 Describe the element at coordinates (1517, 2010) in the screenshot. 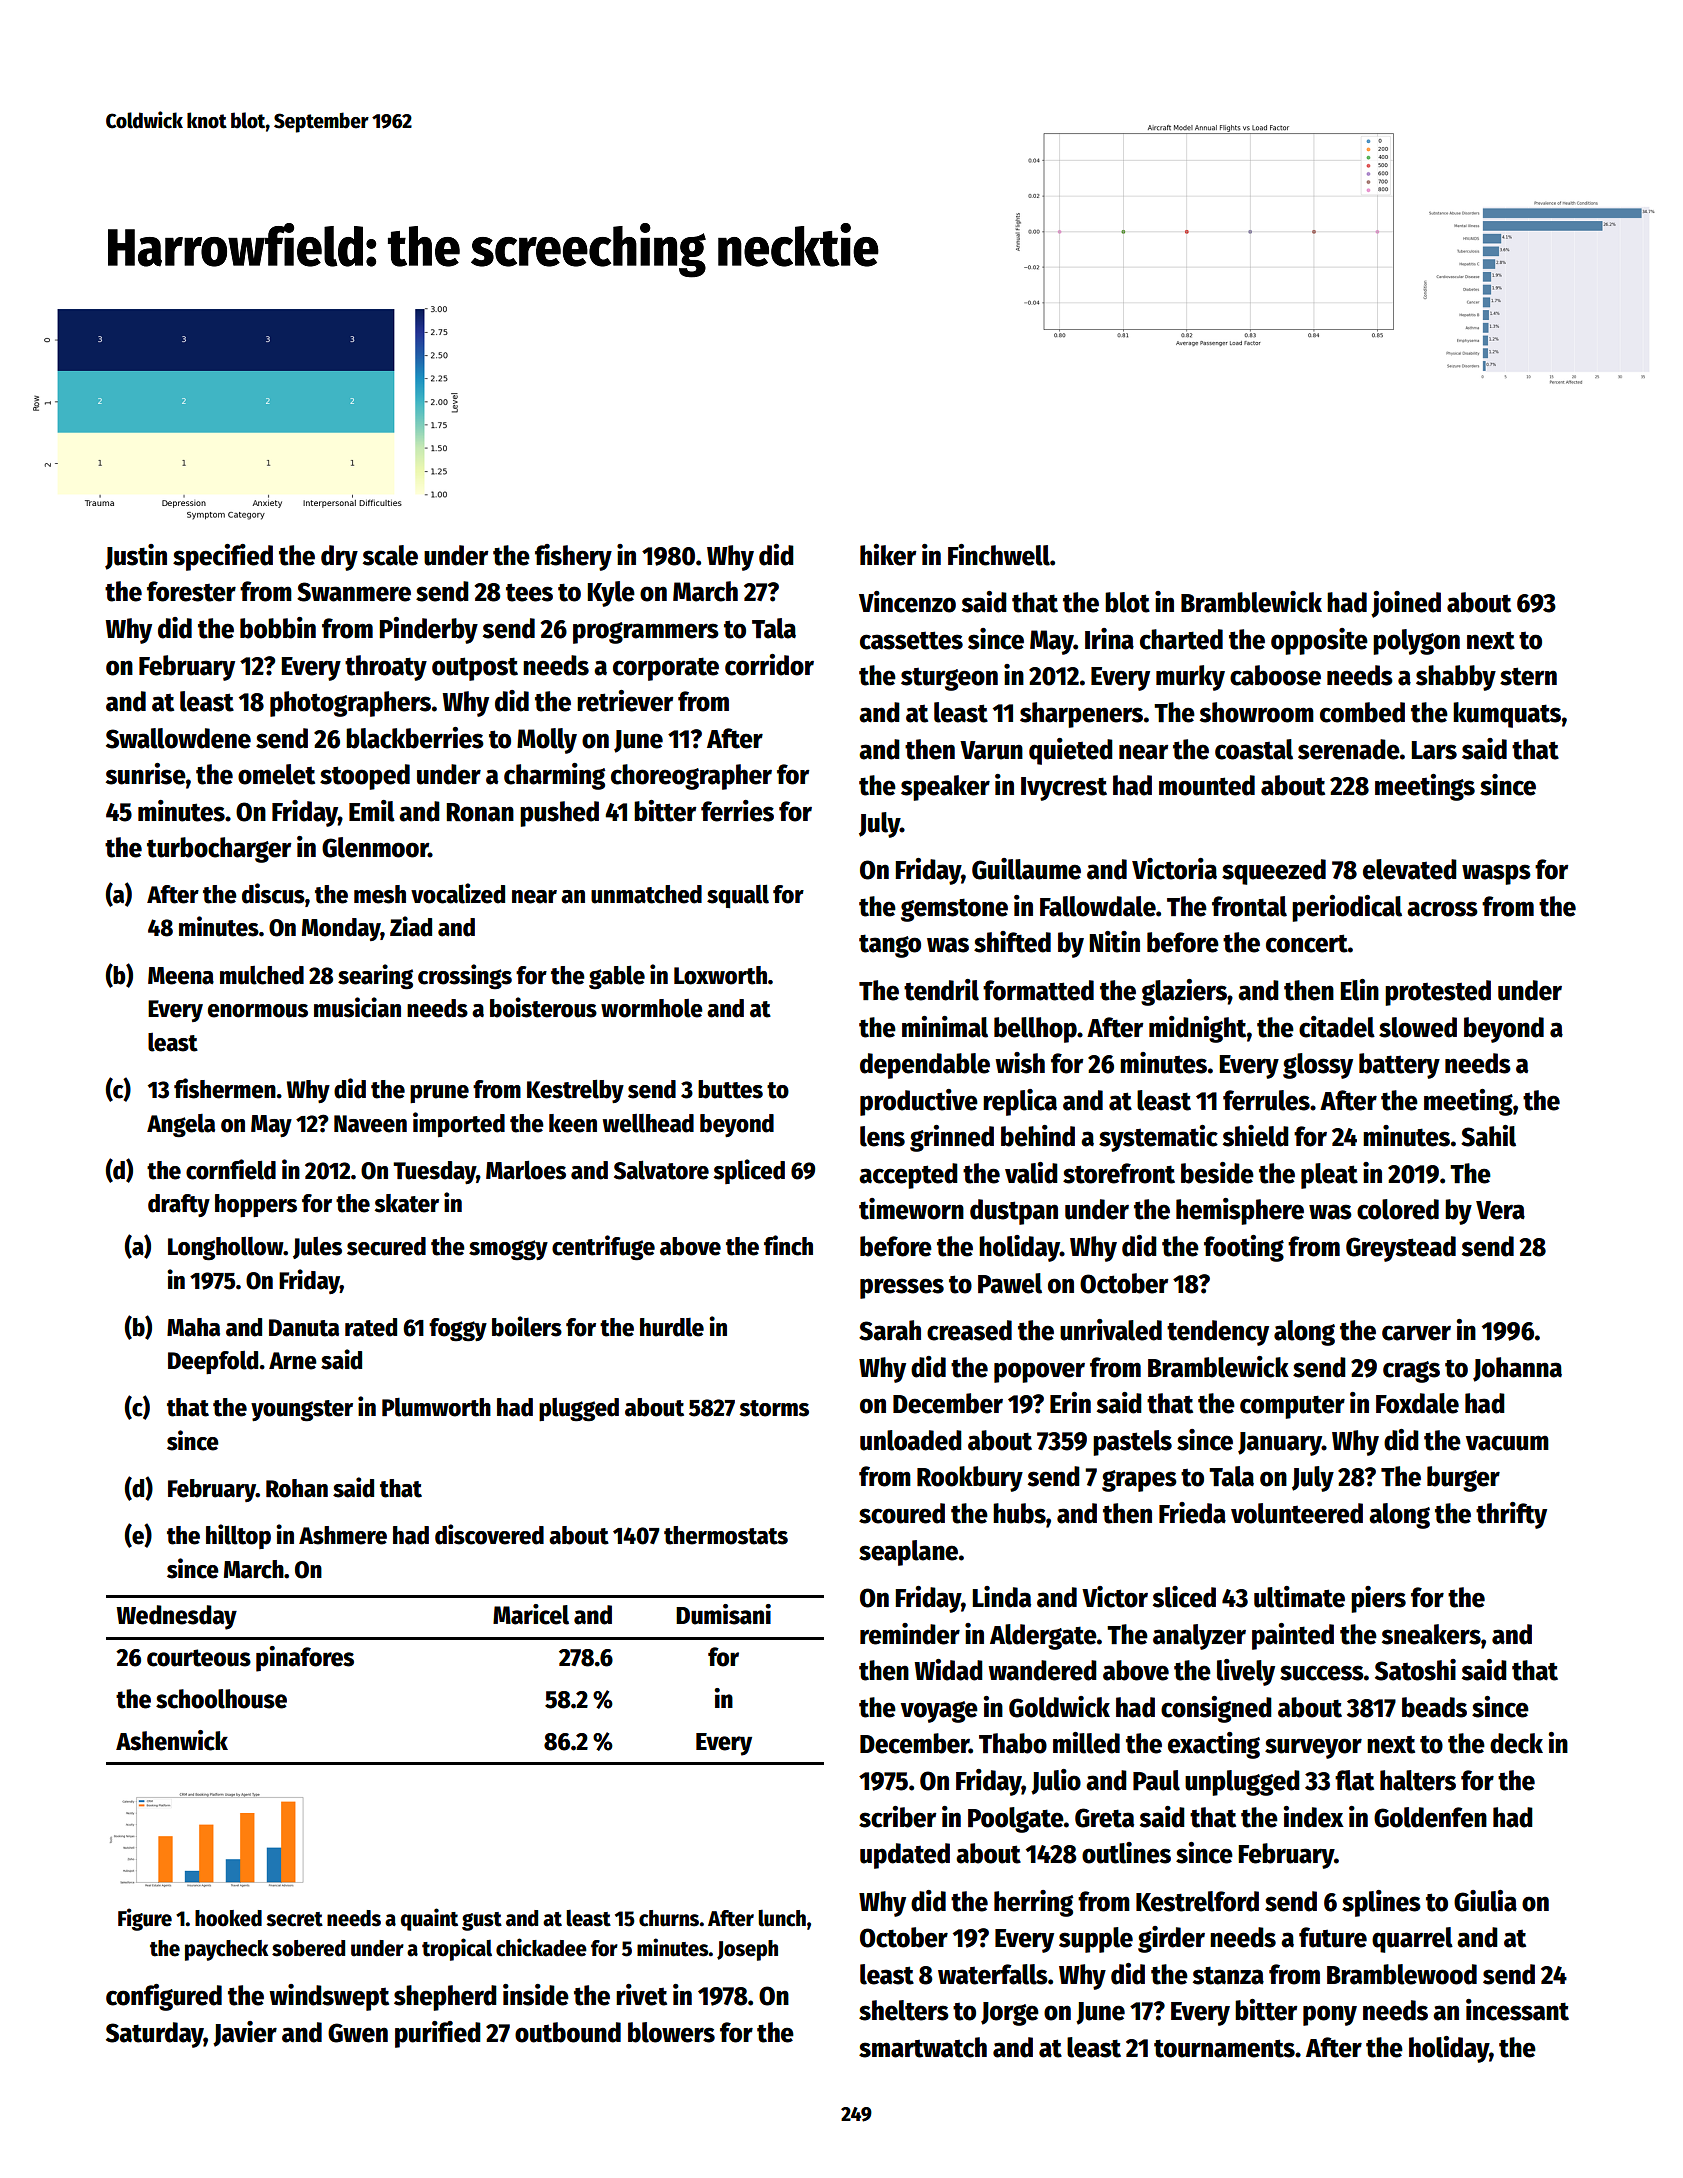

I see `incessant` at that location.
